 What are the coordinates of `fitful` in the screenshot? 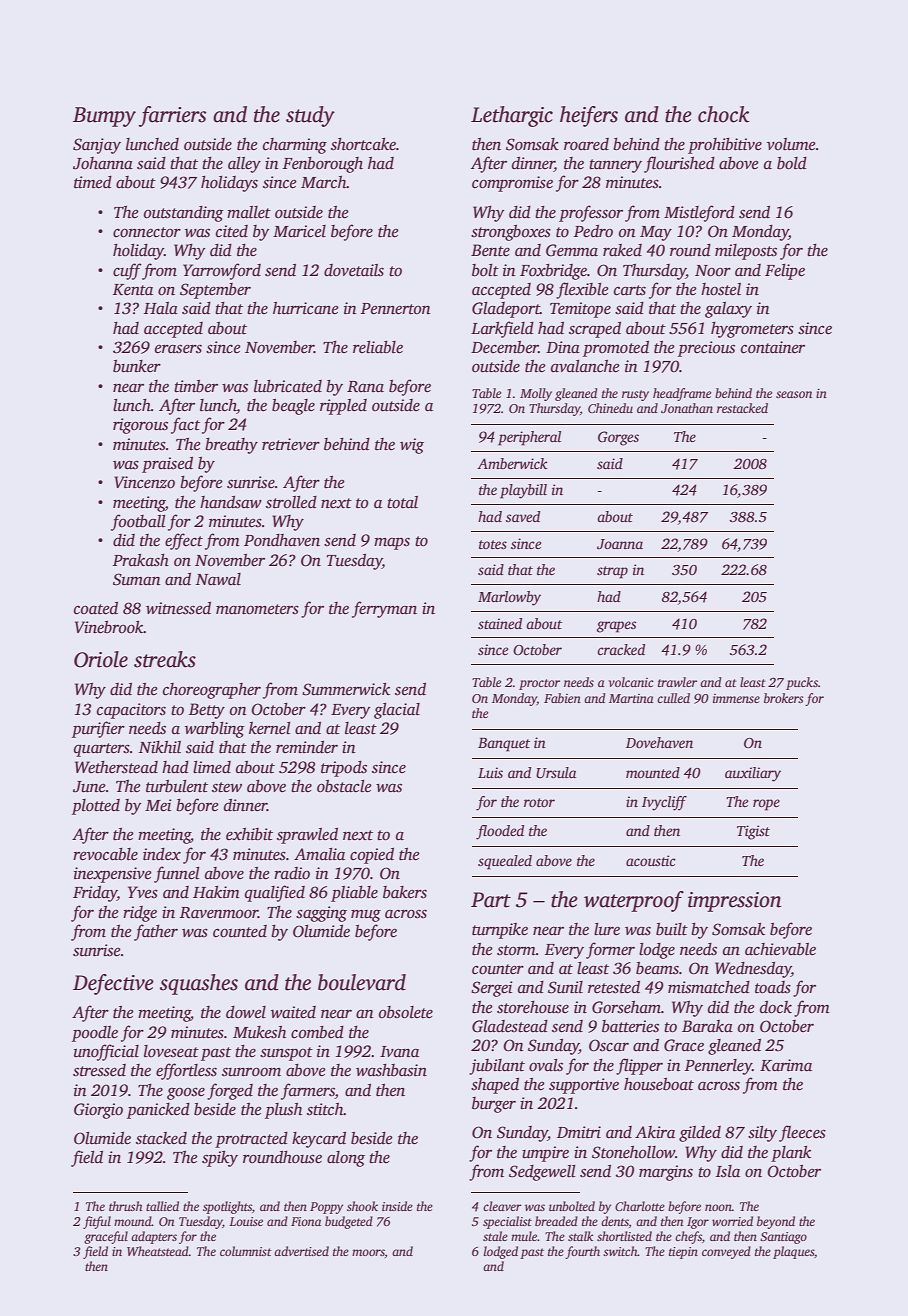 It's located at (97, 1222).
